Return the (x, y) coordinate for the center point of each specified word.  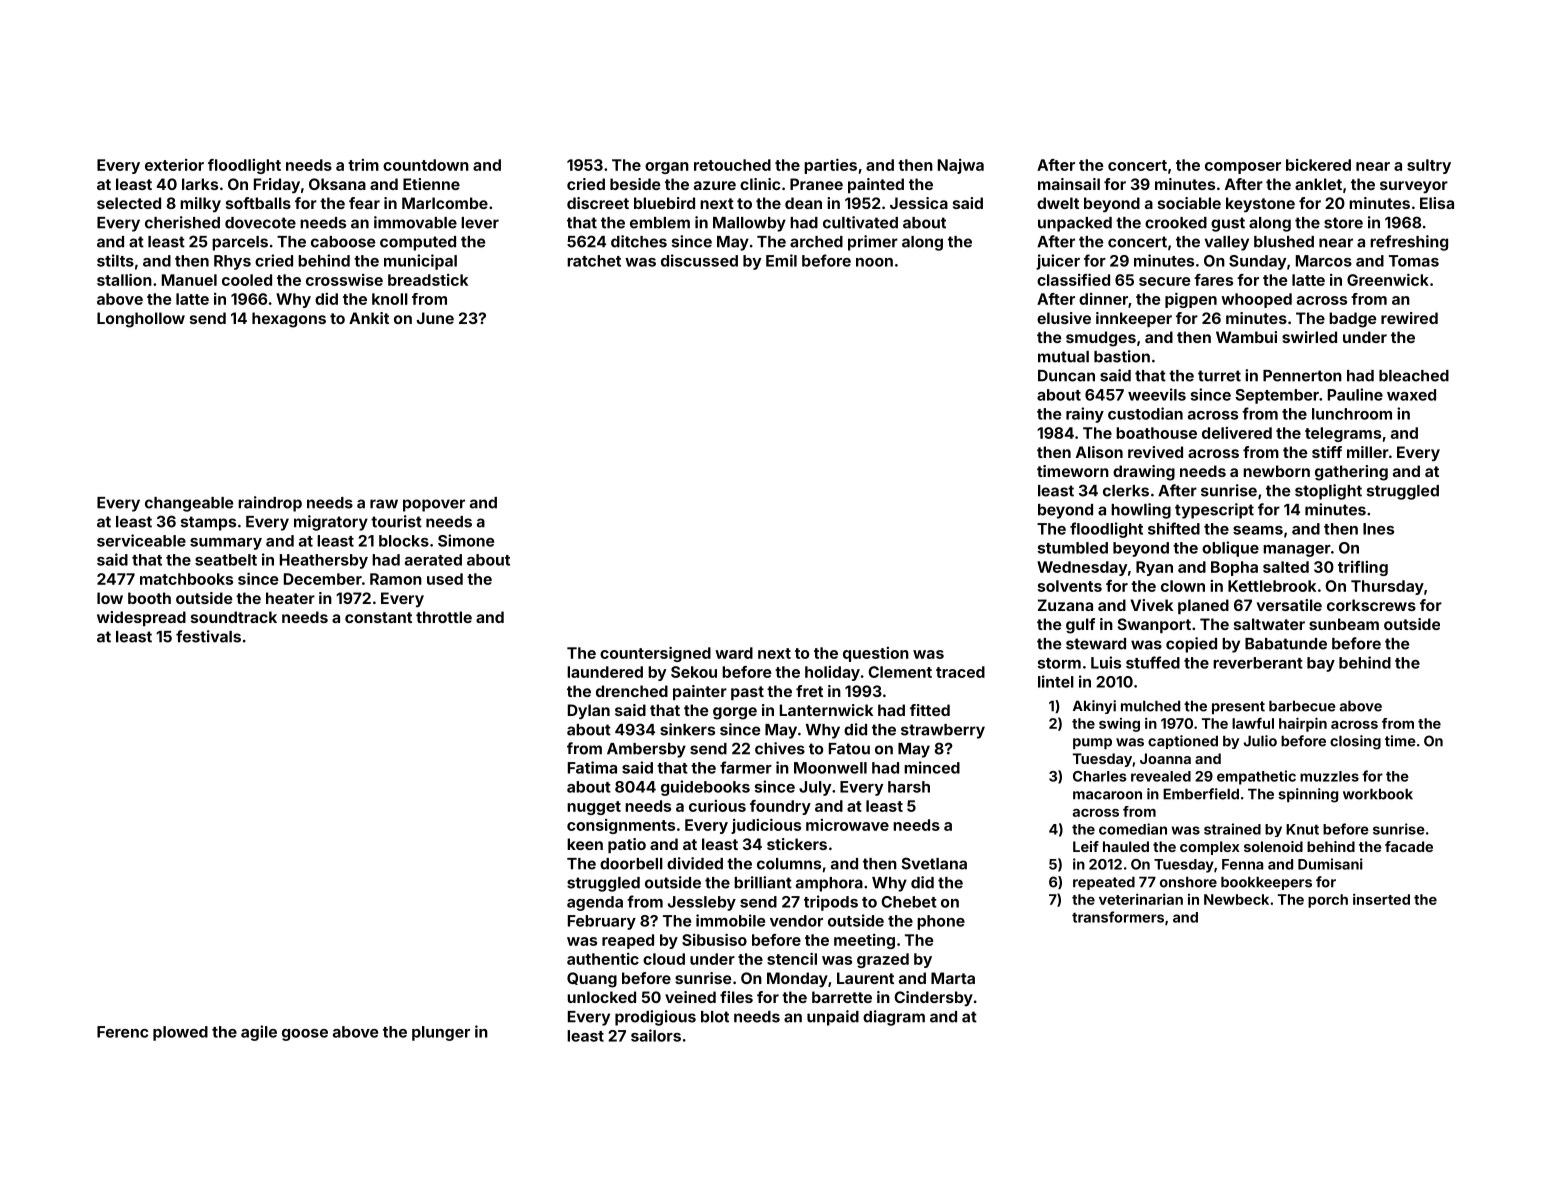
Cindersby (933, 998)
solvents (1070, 586)
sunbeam (1344, 624)
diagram (894, 1018)
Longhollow (141, 320)
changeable (189, 504)
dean (803, 203)
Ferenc (122, 1032)
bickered (1318, 165)
